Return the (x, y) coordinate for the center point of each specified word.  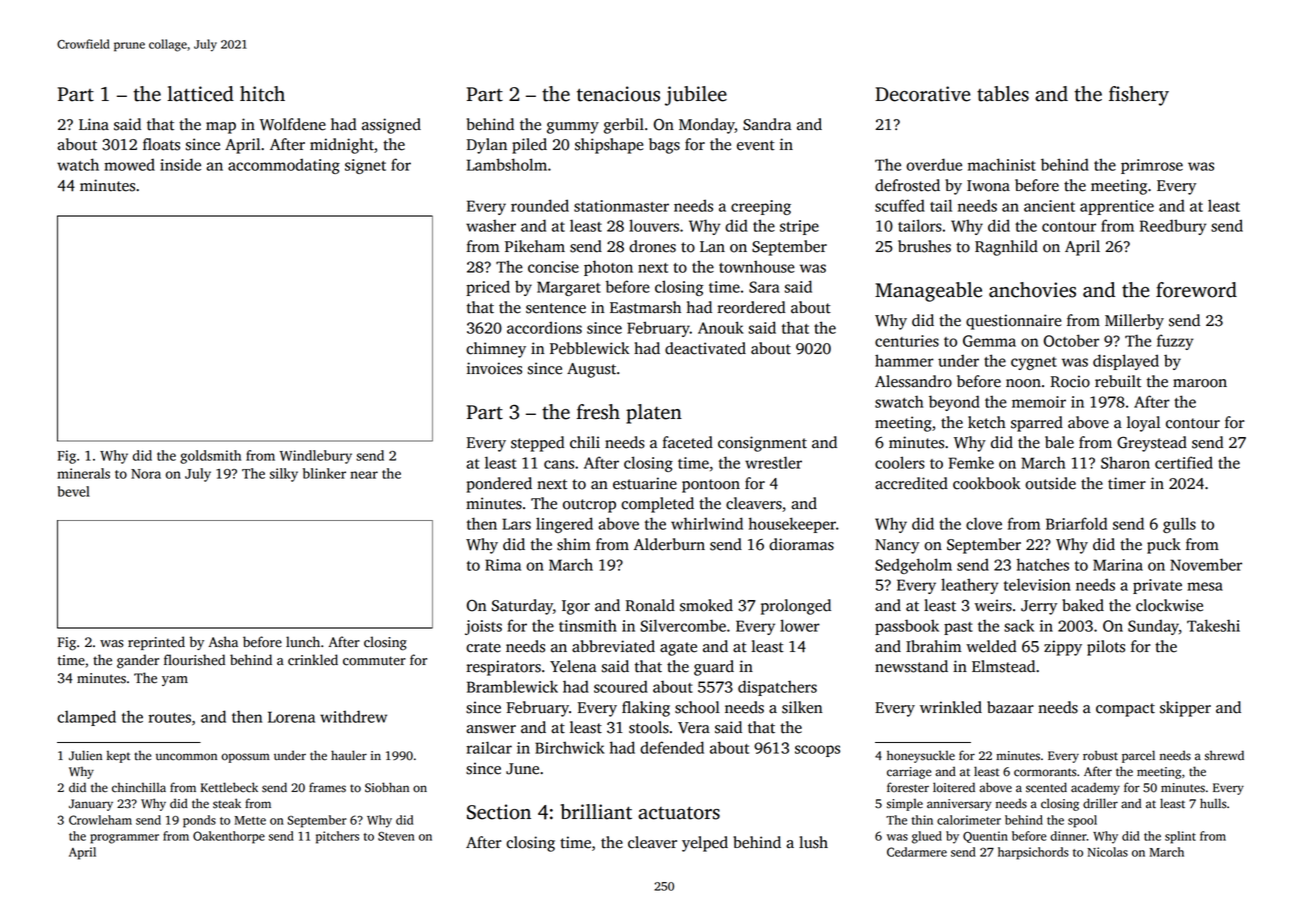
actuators (679, 813)
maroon (1200, 383)
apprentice (1117, 207)
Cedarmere (917, 852)
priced (488, 288)
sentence (556, 308)
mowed (129, 165)
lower (800, 625)
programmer (124, 839)
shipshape (609, 146)
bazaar (1010, 707)
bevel (73, 491)
